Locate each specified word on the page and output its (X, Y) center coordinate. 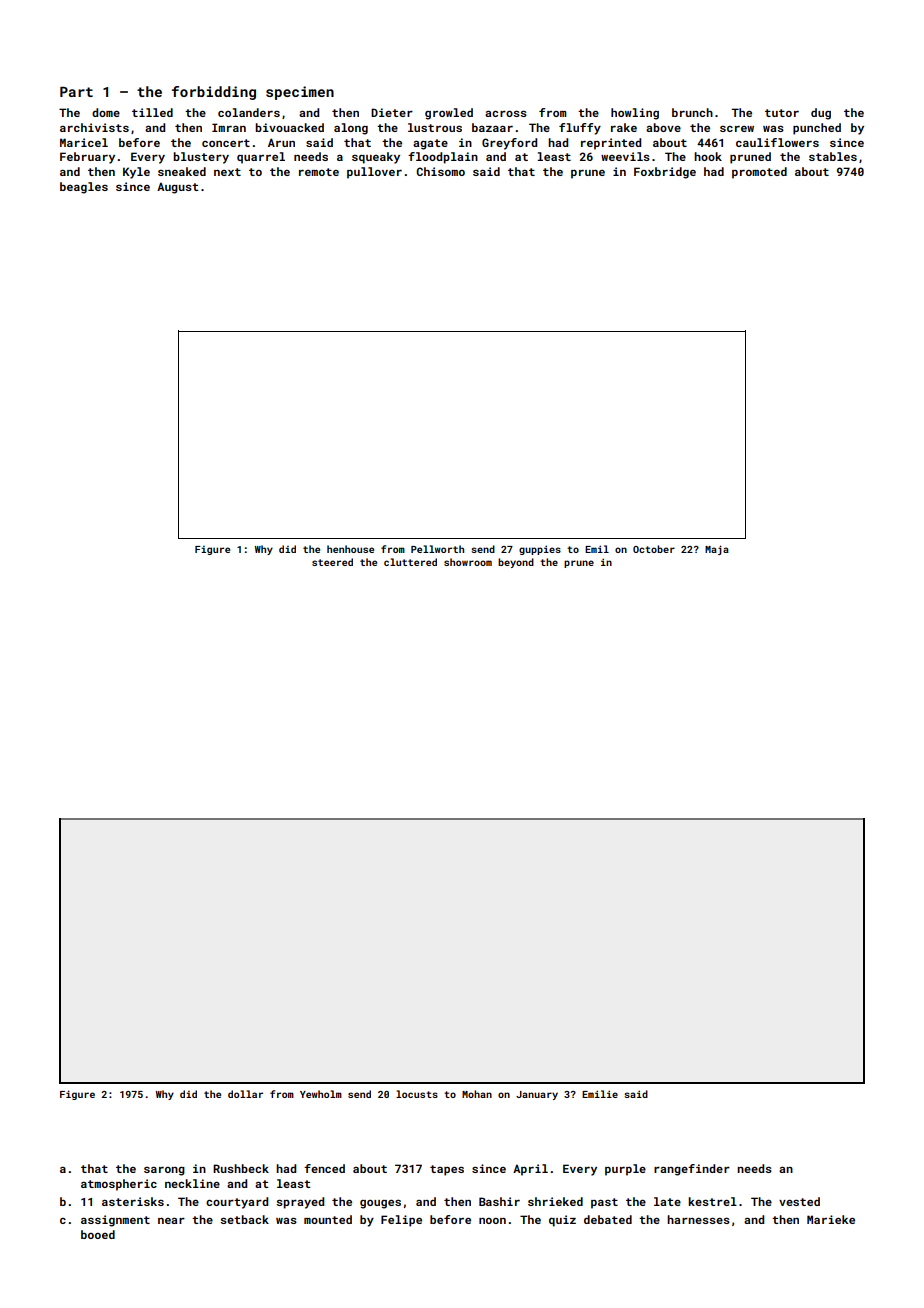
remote (319, 172)
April (530, 1170)
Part (76, 92)
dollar (245, 1094)
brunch (692, 112)
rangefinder (692, 1170)
